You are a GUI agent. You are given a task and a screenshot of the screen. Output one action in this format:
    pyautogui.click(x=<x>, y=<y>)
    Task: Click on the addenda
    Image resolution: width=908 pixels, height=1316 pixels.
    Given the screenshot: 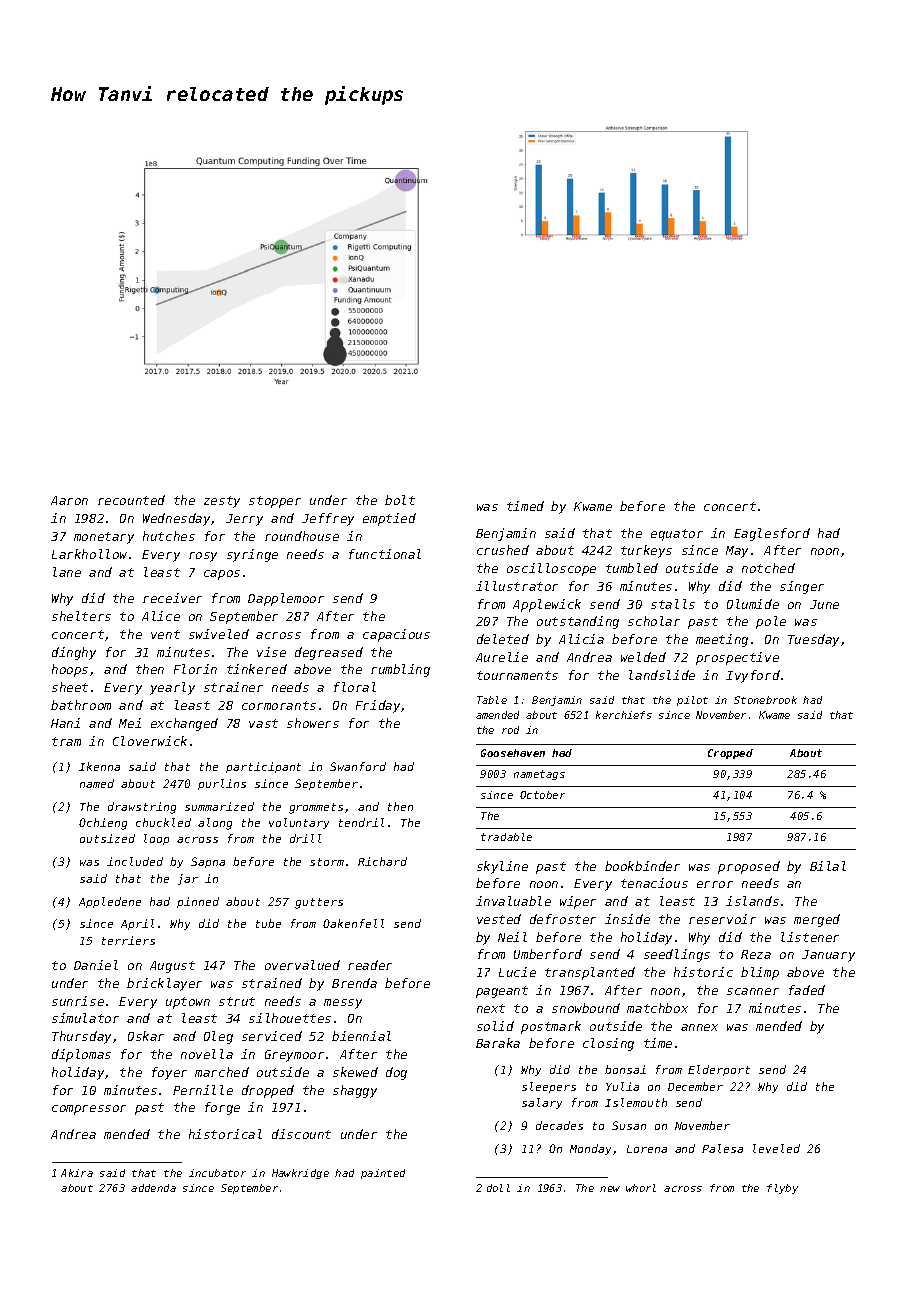 What is the action you would take?
    pyautogui.click(x=153, y=1188)
